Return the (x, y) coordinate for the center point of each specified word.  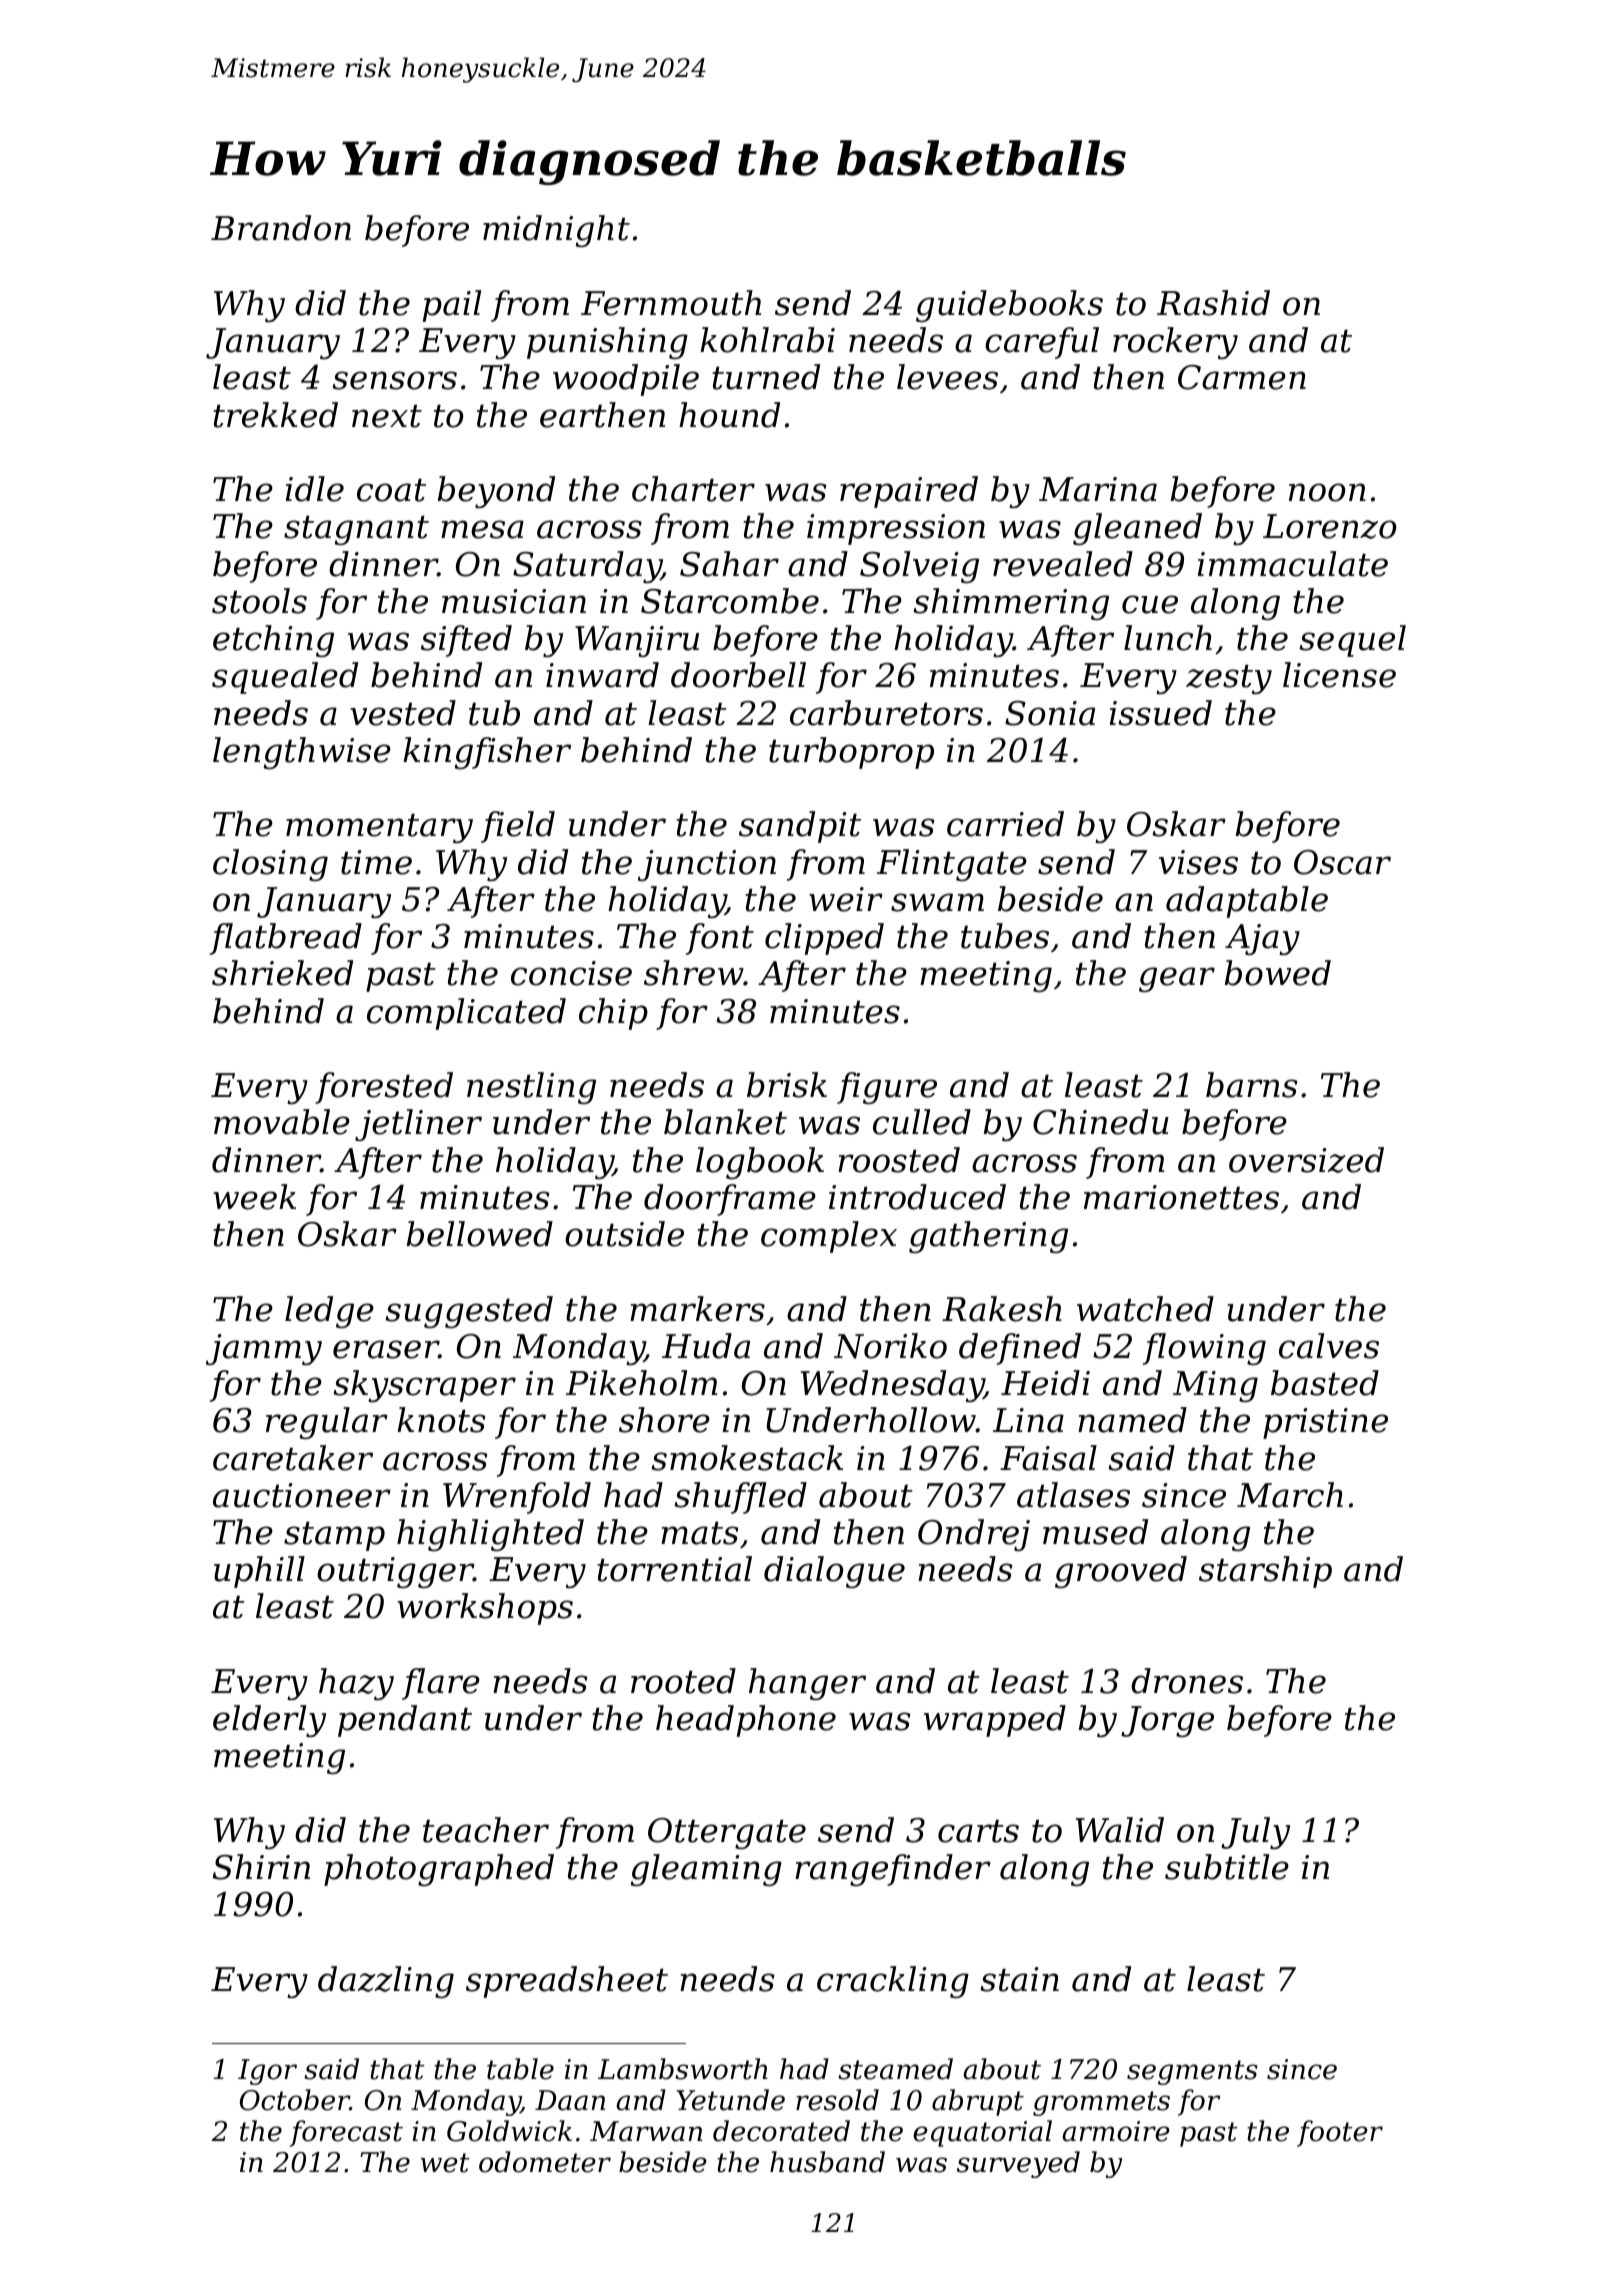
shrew (694, 973)
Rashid (1213, 303)
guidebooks (1009, 306)
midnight (556, 231)
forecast (346, 2133)
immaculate (1293, 564)
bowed (1278, 973)
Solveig (919, 567)
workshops (485, 1609)
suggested (469, 1312)
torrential (674, 1569)
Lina (1028, 1420)
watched (1145, 1309)
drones (1187, 1681)
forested (384, 1088)
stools (259, 601)
